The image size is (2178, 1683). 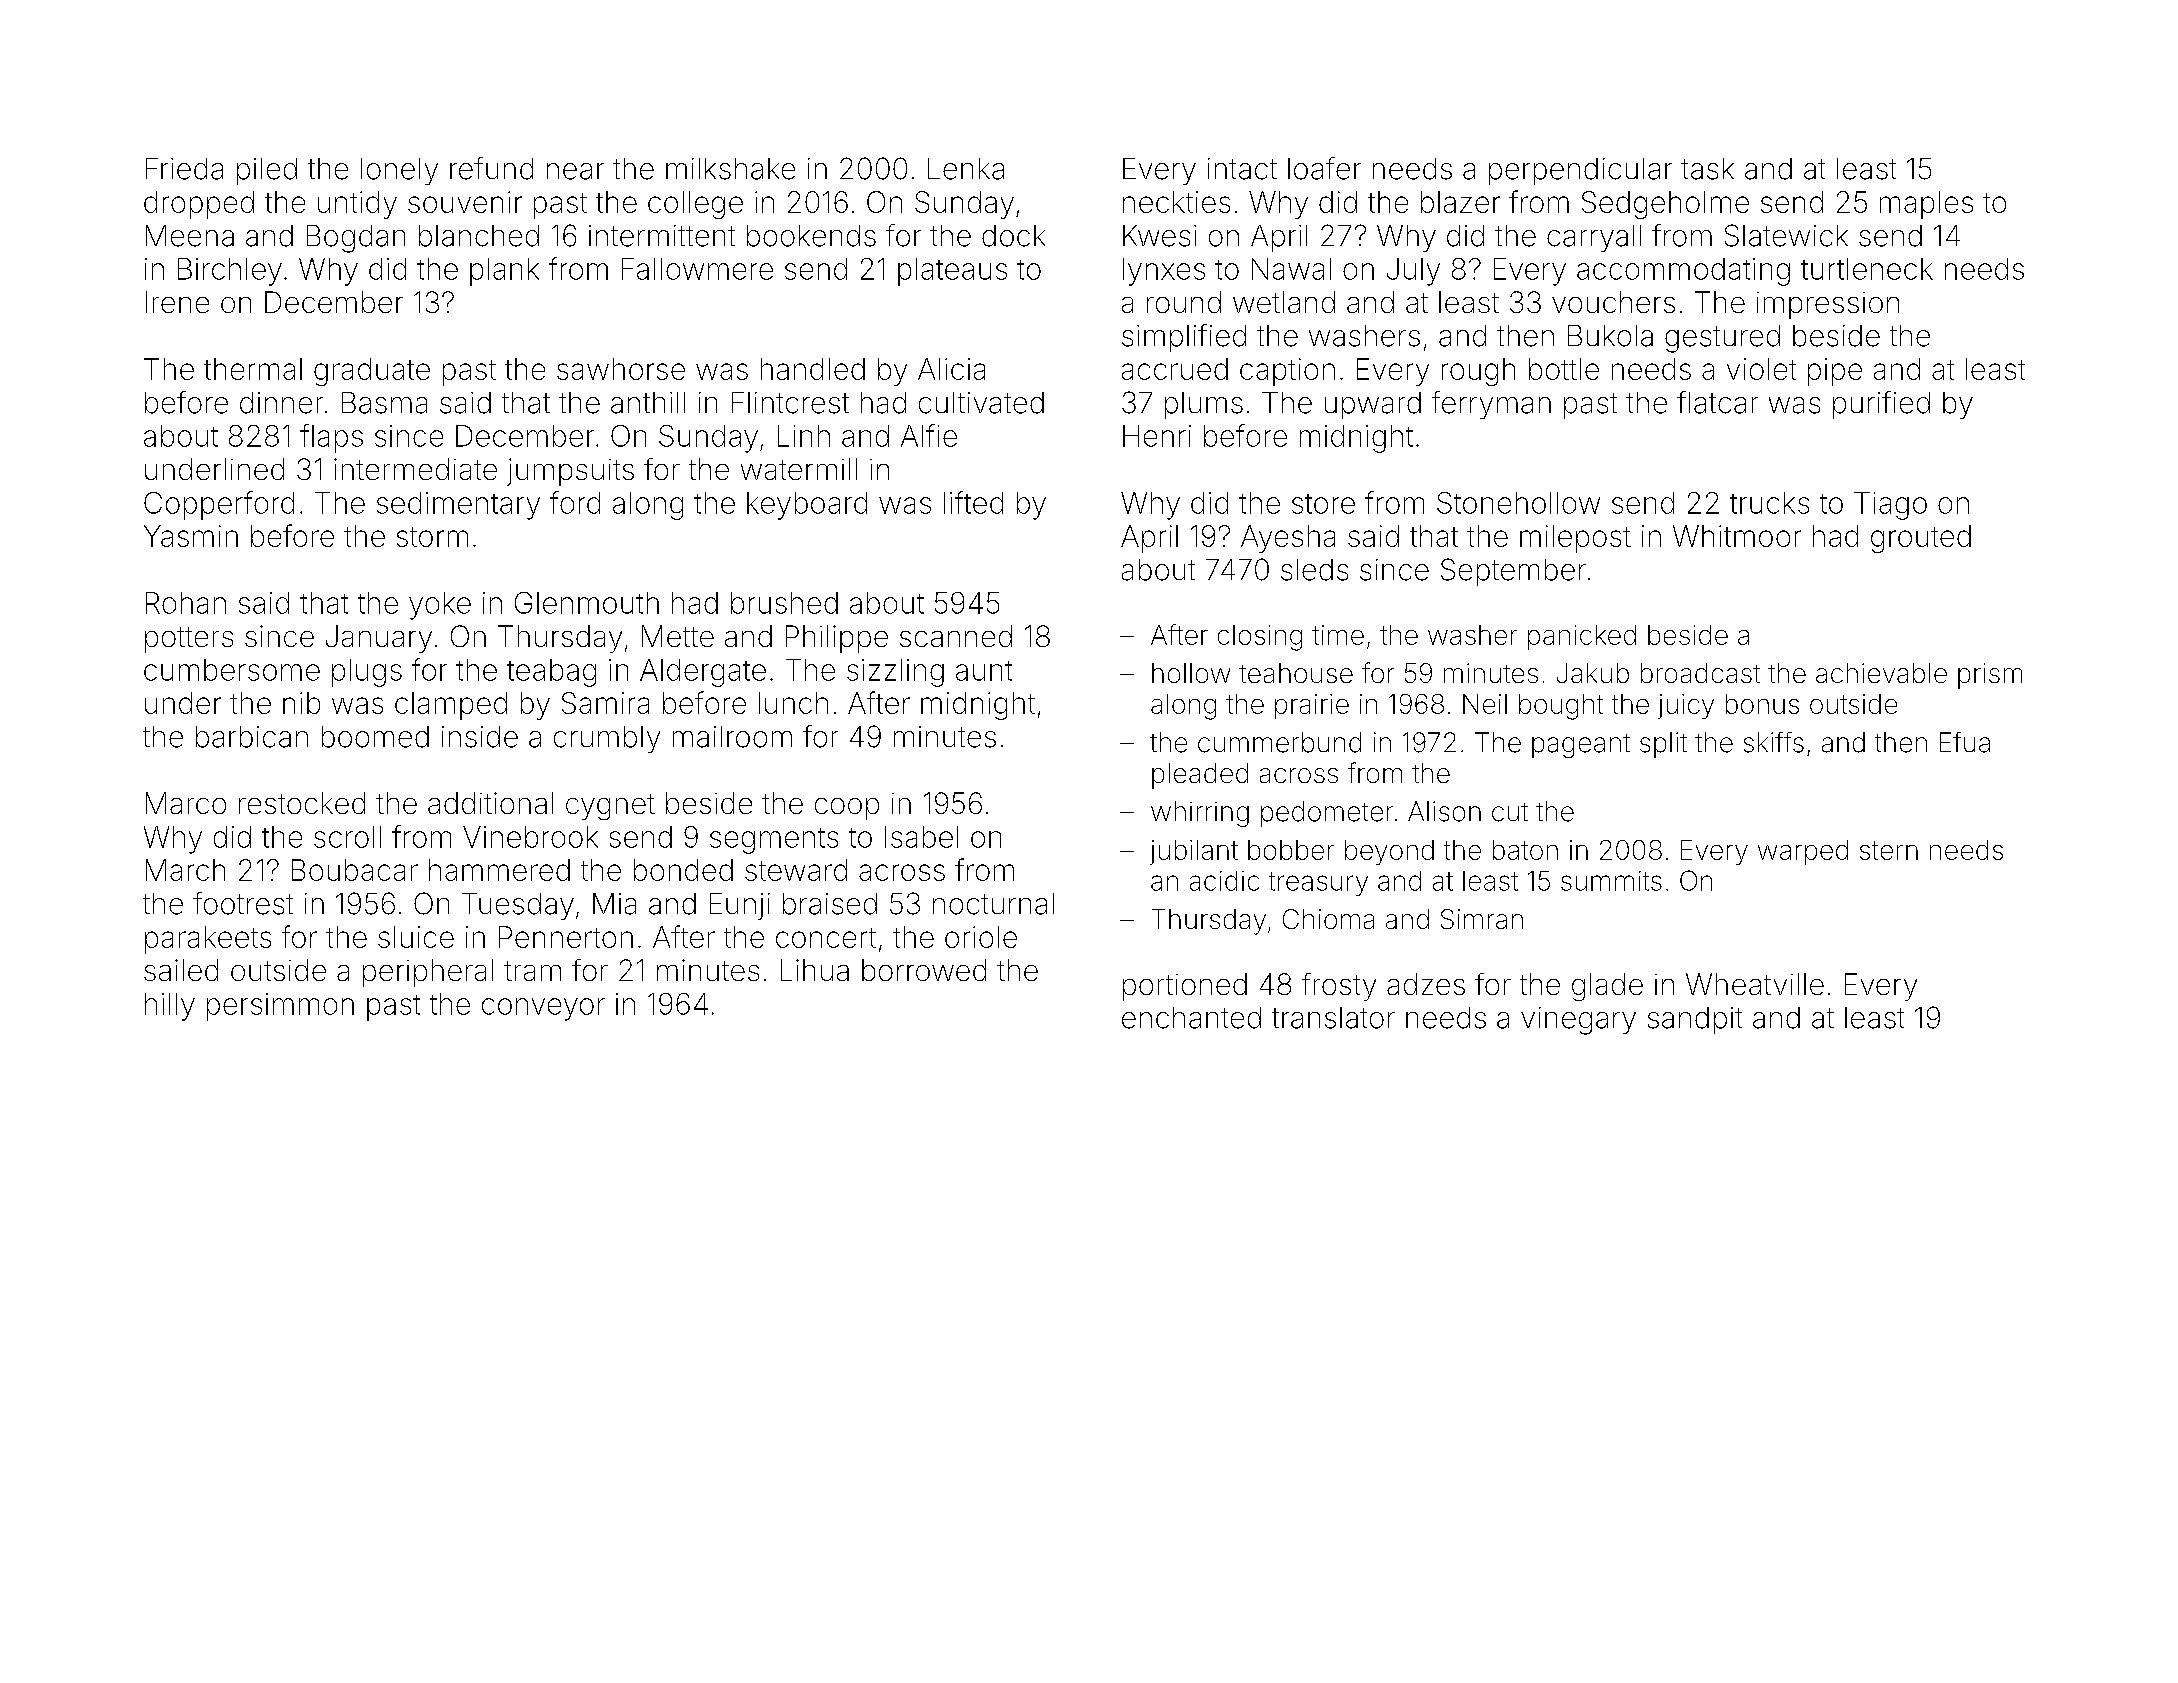 What do you see at coordinates (1881, 673) in the screenshot?
I see `achievable` at bounding box center [1881, 673].
